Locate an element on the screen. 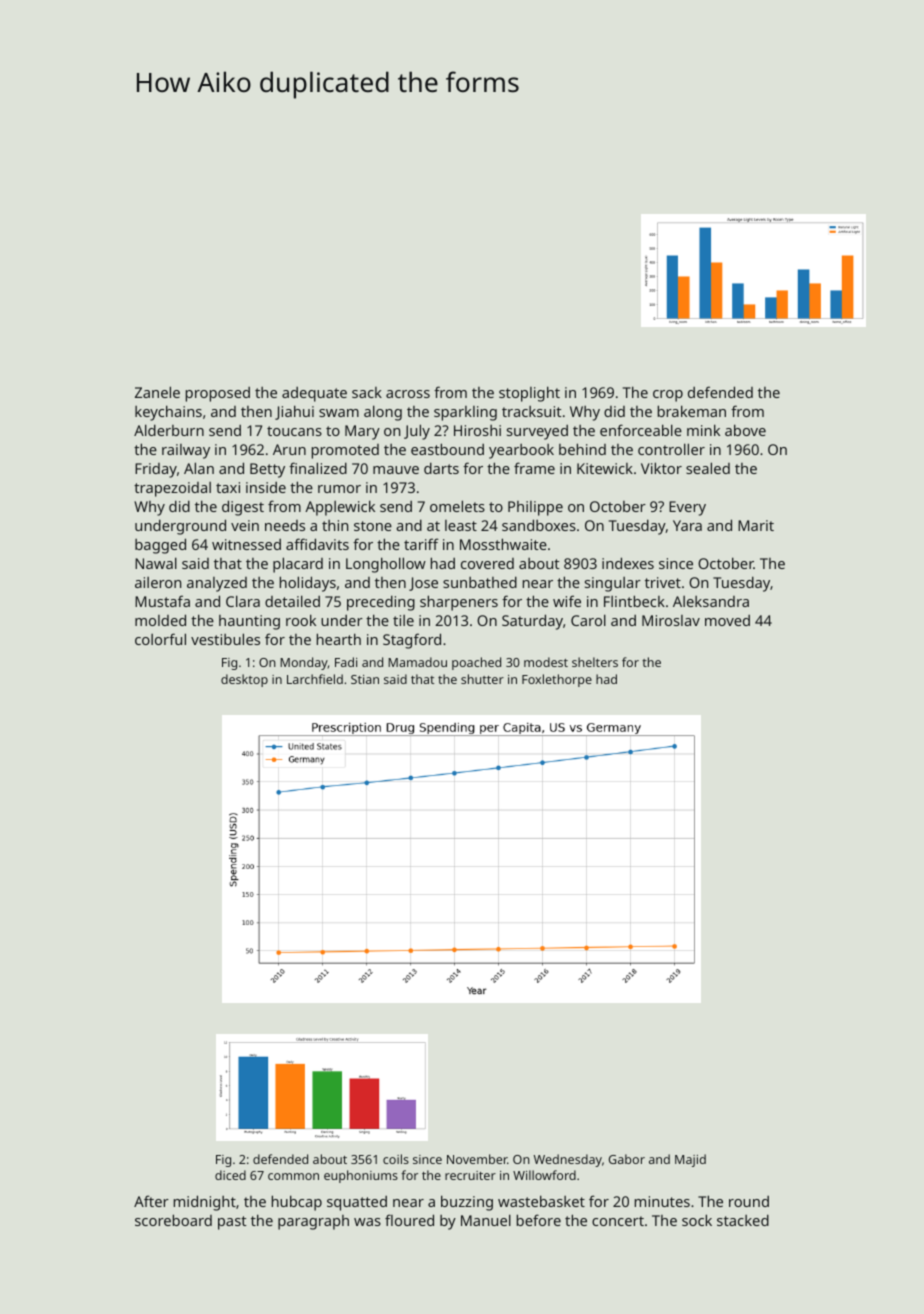 Image resolution: width=924 pixels, height=1314 pixels. sack is located at coordinates (367, 392).
